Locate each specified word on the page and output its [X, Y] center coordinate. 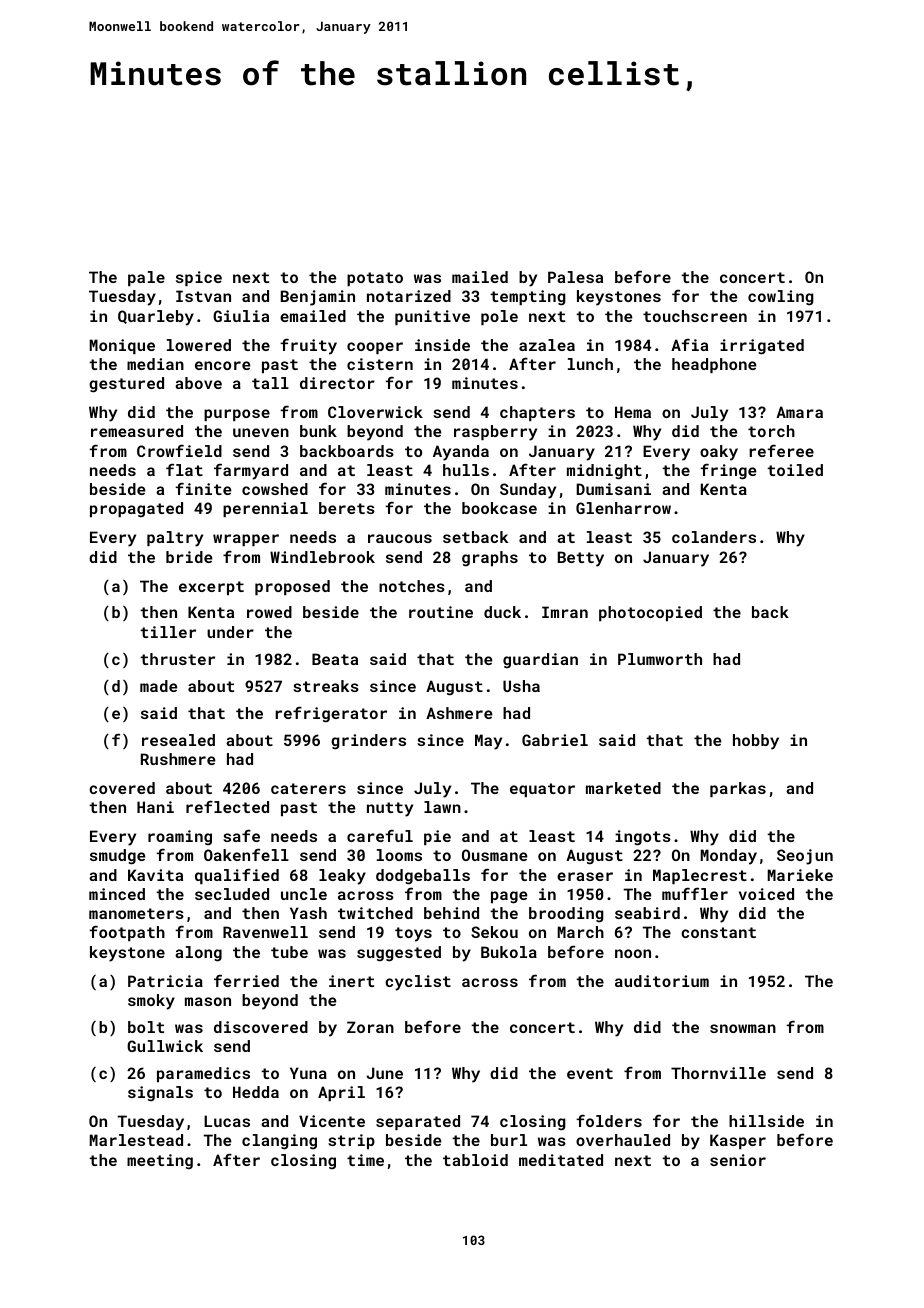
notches [412, 586]
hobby [756, 742]
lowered [199, 345]
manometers [136, 913]
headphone [714, 365]
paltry [175, 539]
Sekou [494, 932]
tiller [168, 632]
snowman [743, 1028]
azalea [547, 345]
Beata [335, 659]
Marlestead [136, 1140]
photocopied [650, 613]
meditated [561, 1160]
